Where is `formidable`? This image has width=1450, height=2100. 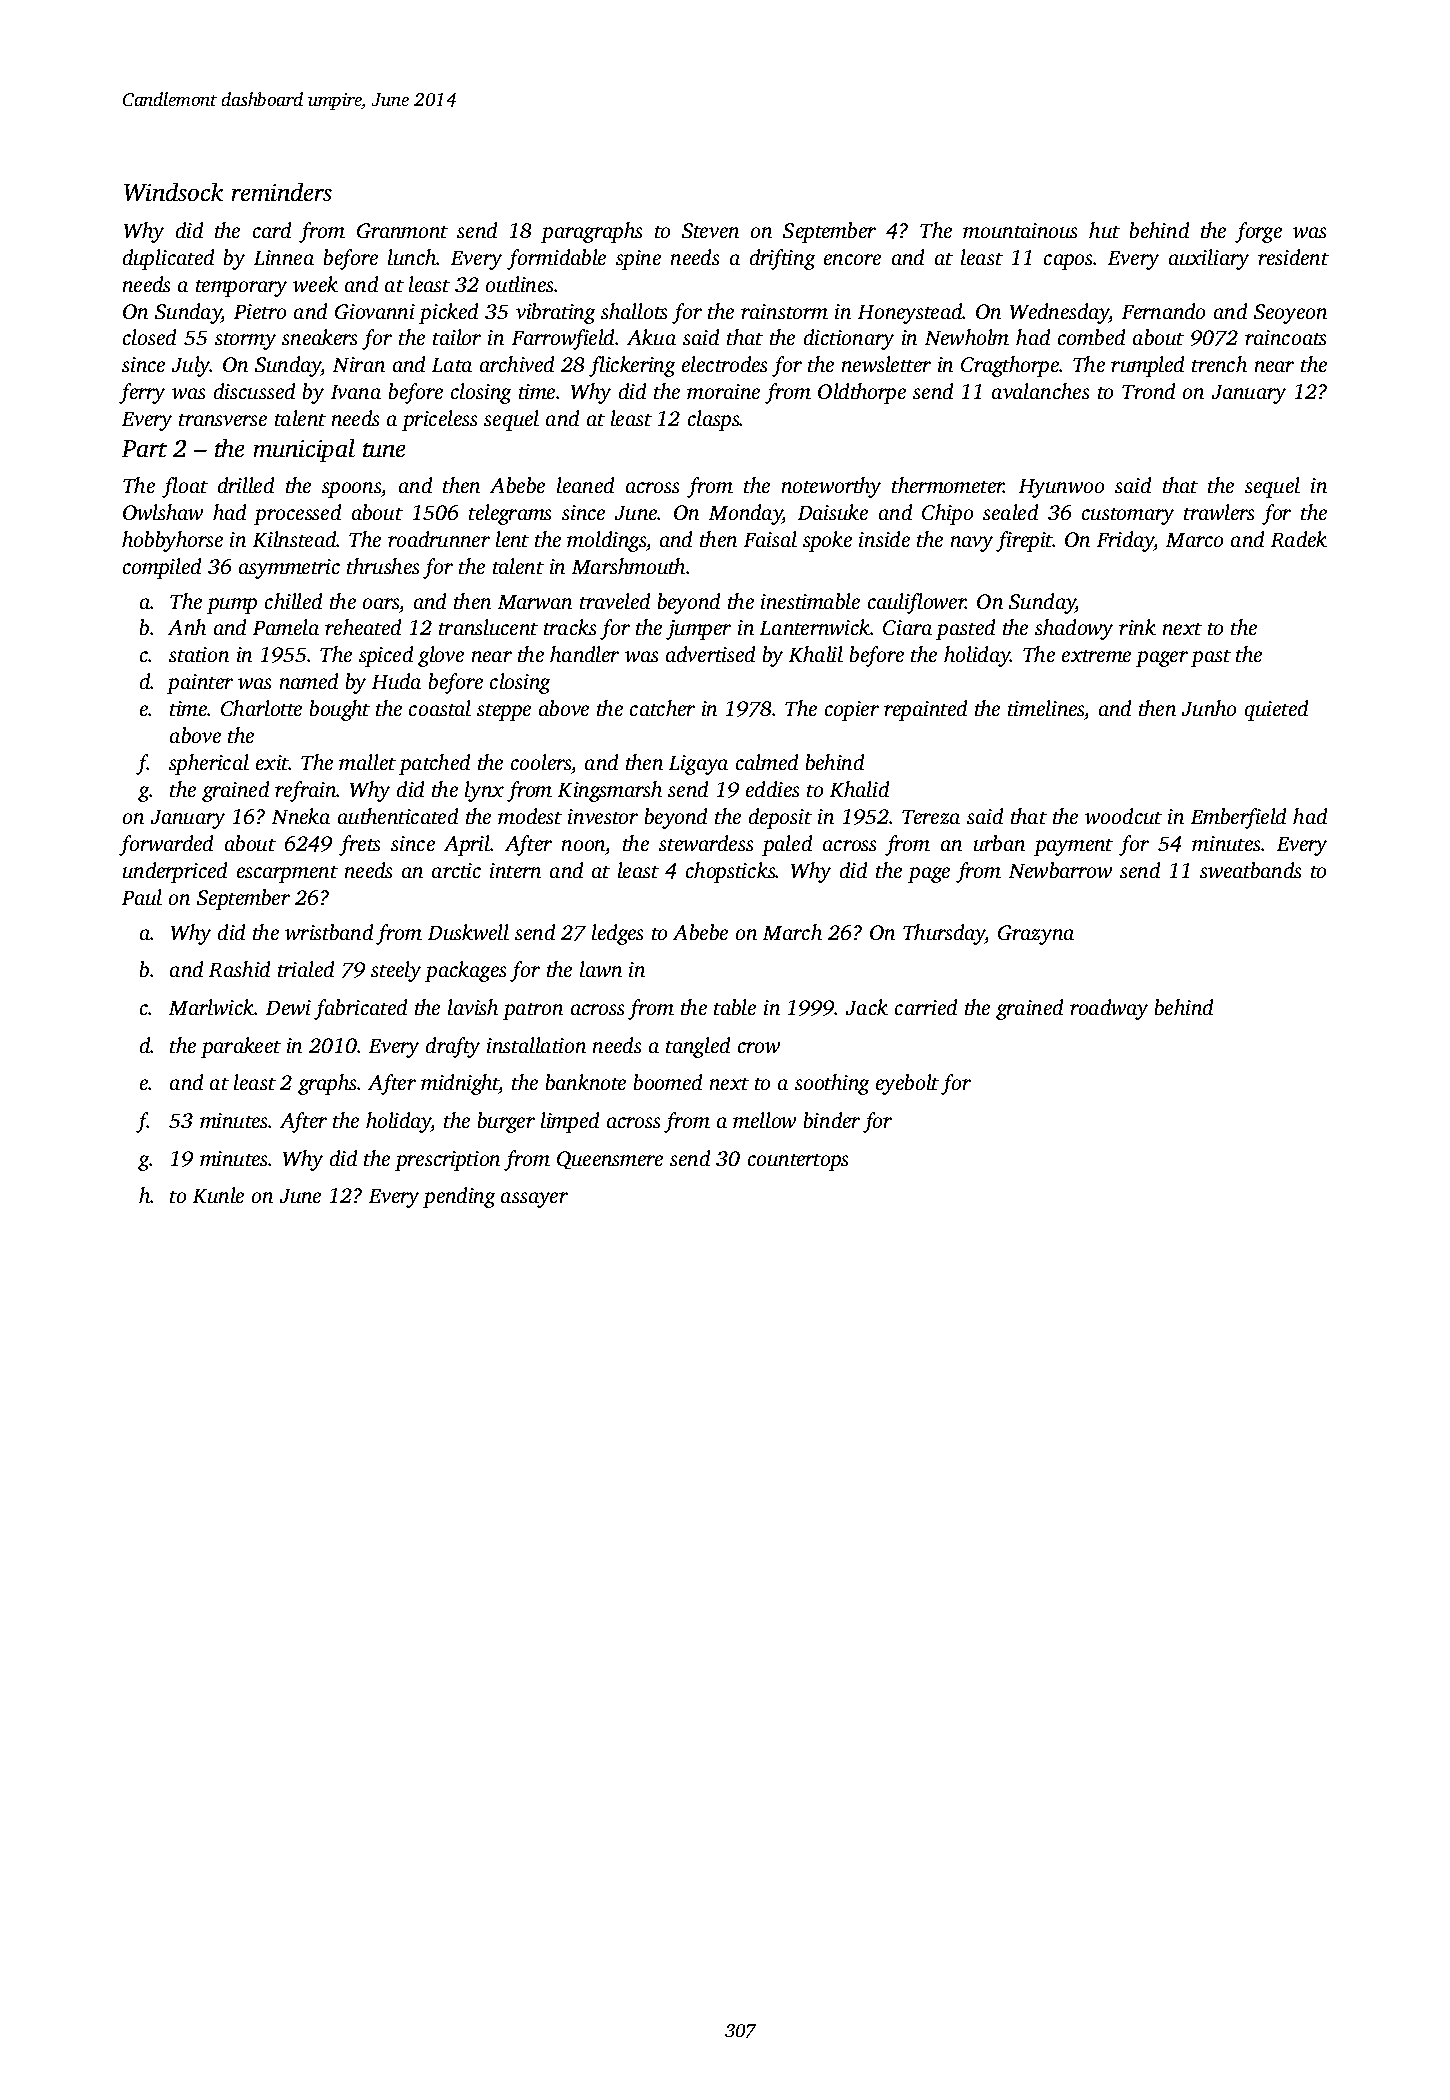
formidable is located at coordinates (556, 259).
